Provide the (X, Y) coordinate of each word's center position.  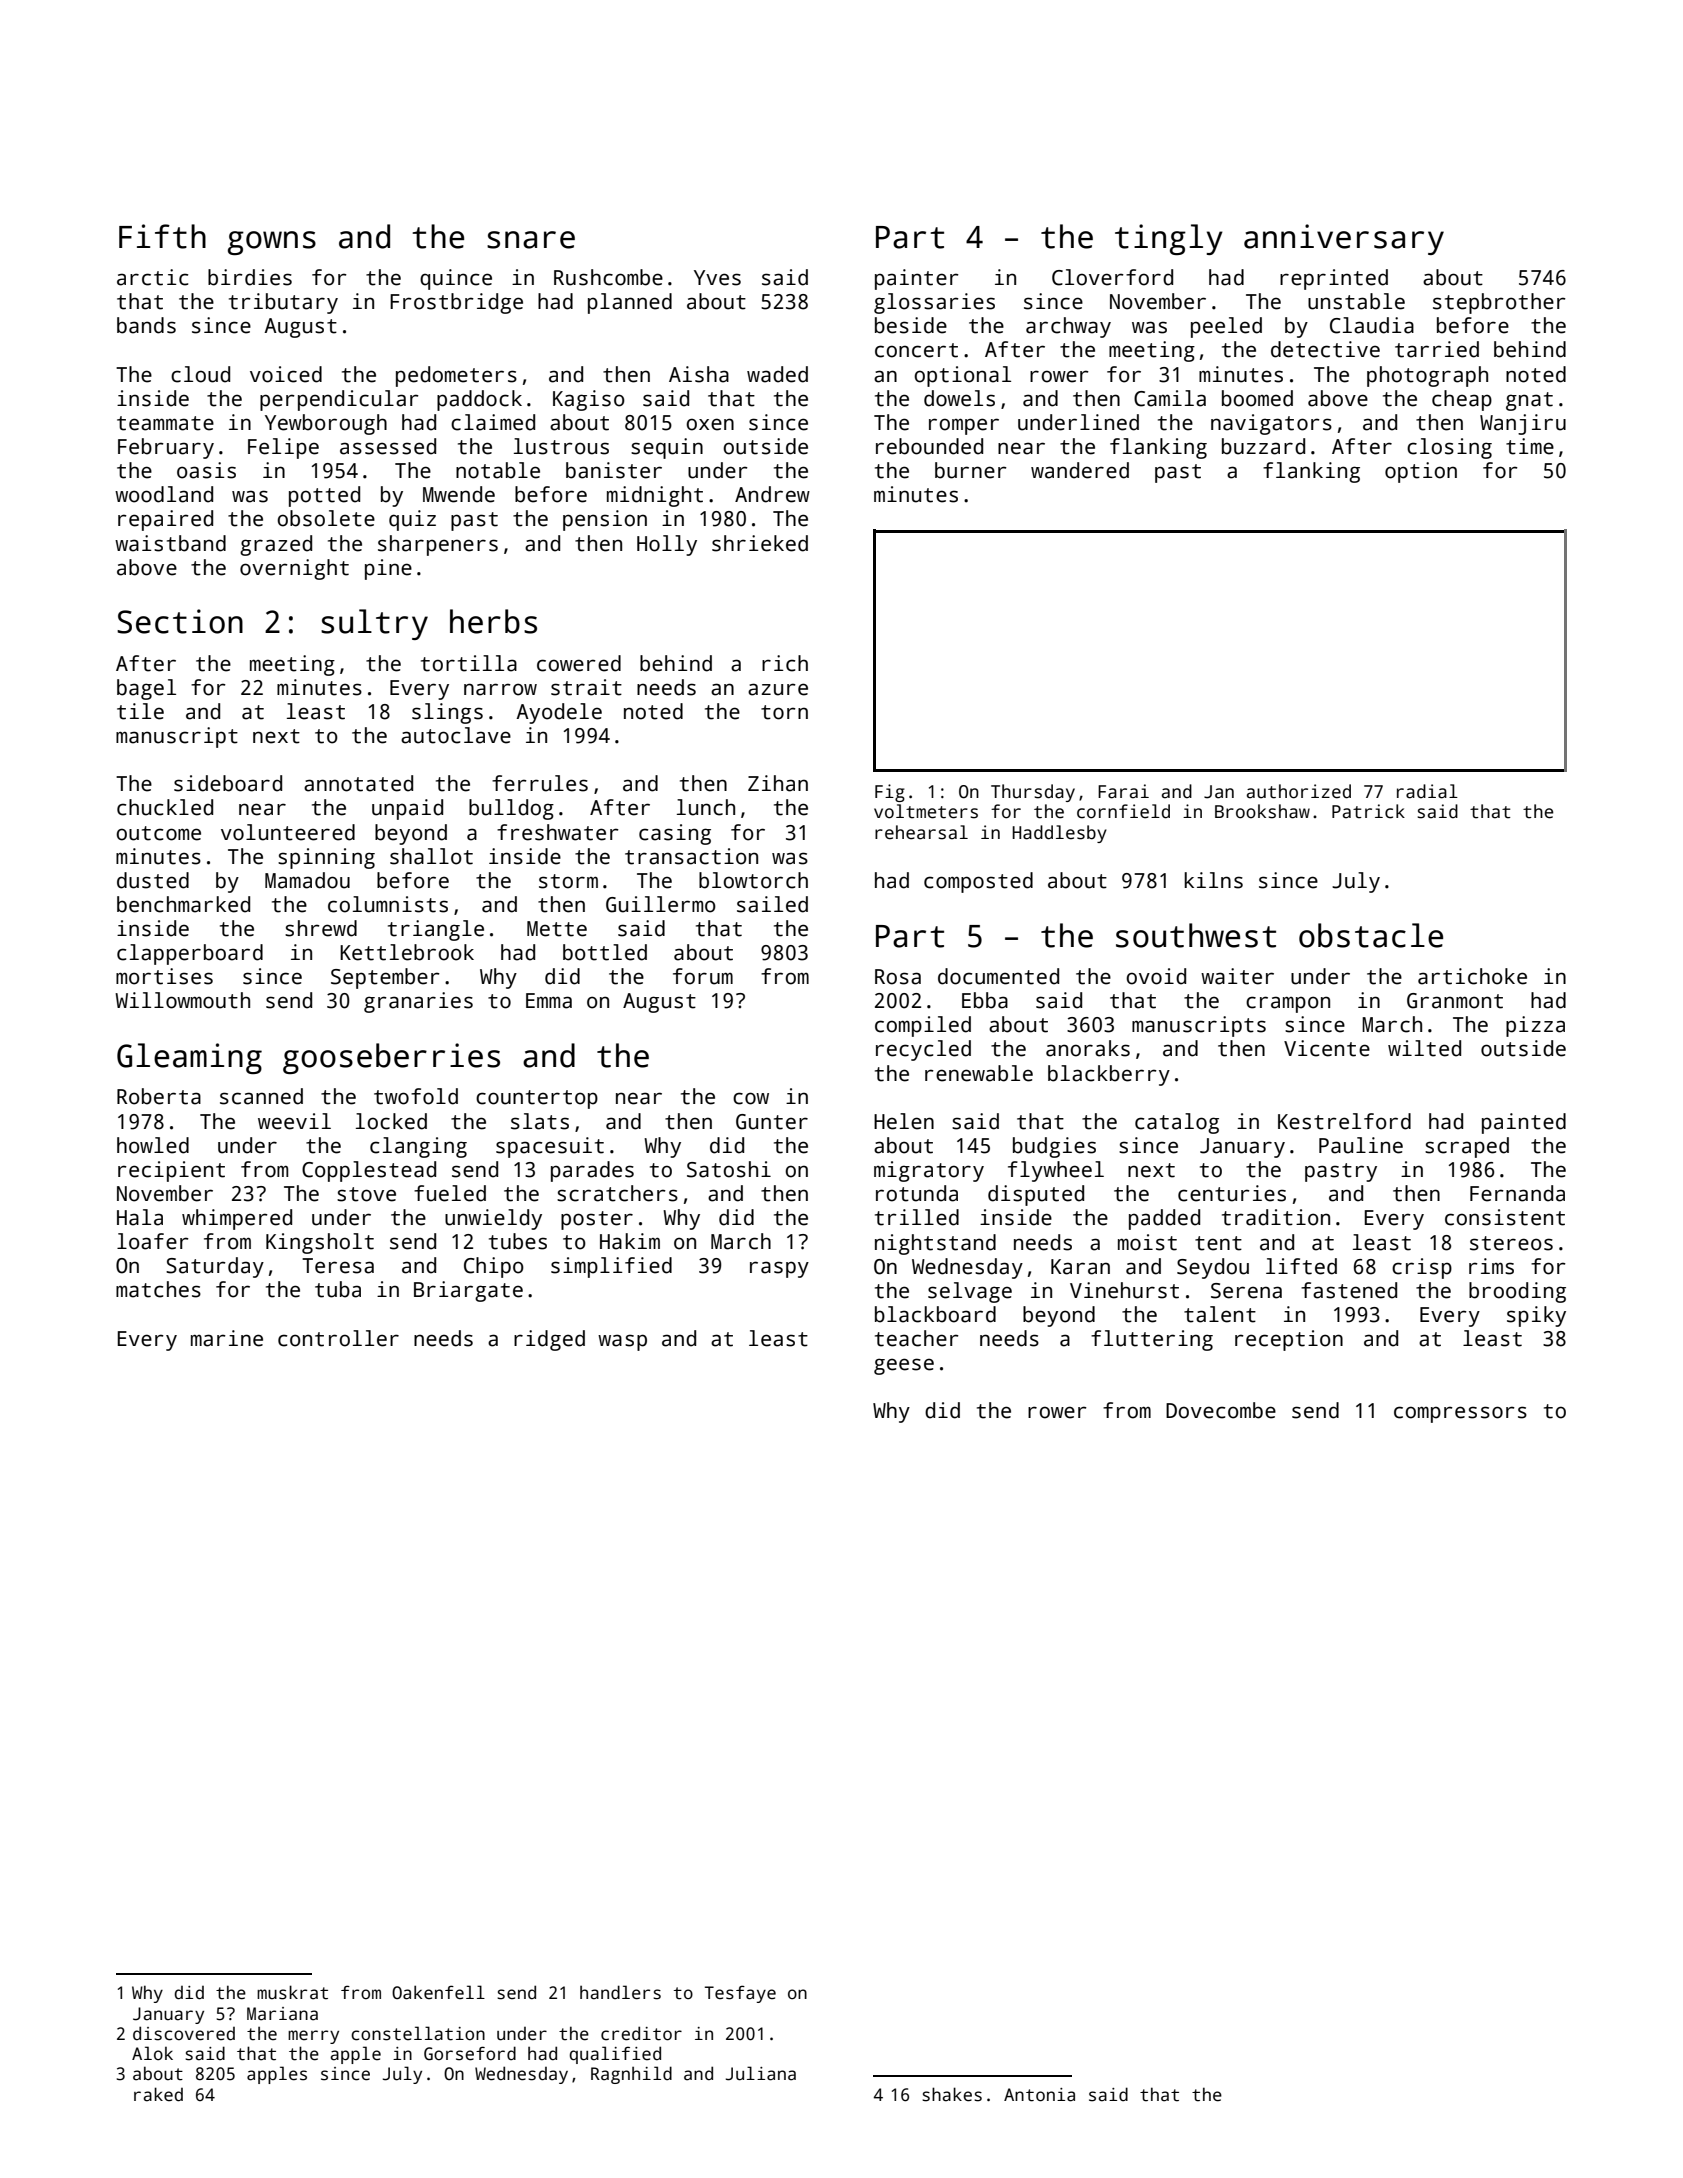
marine (227, 1338)
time (1530, 446)
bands (146, 325)
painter (917, 279)
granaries (418, 1002)
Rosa (898, 977)
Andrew (772, 494)
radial (1427, 791)
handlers (620, 1992)
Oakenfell (438, 1992)
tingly (1169, 239)
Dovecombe (1221, 1410)
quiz (412, 520)
